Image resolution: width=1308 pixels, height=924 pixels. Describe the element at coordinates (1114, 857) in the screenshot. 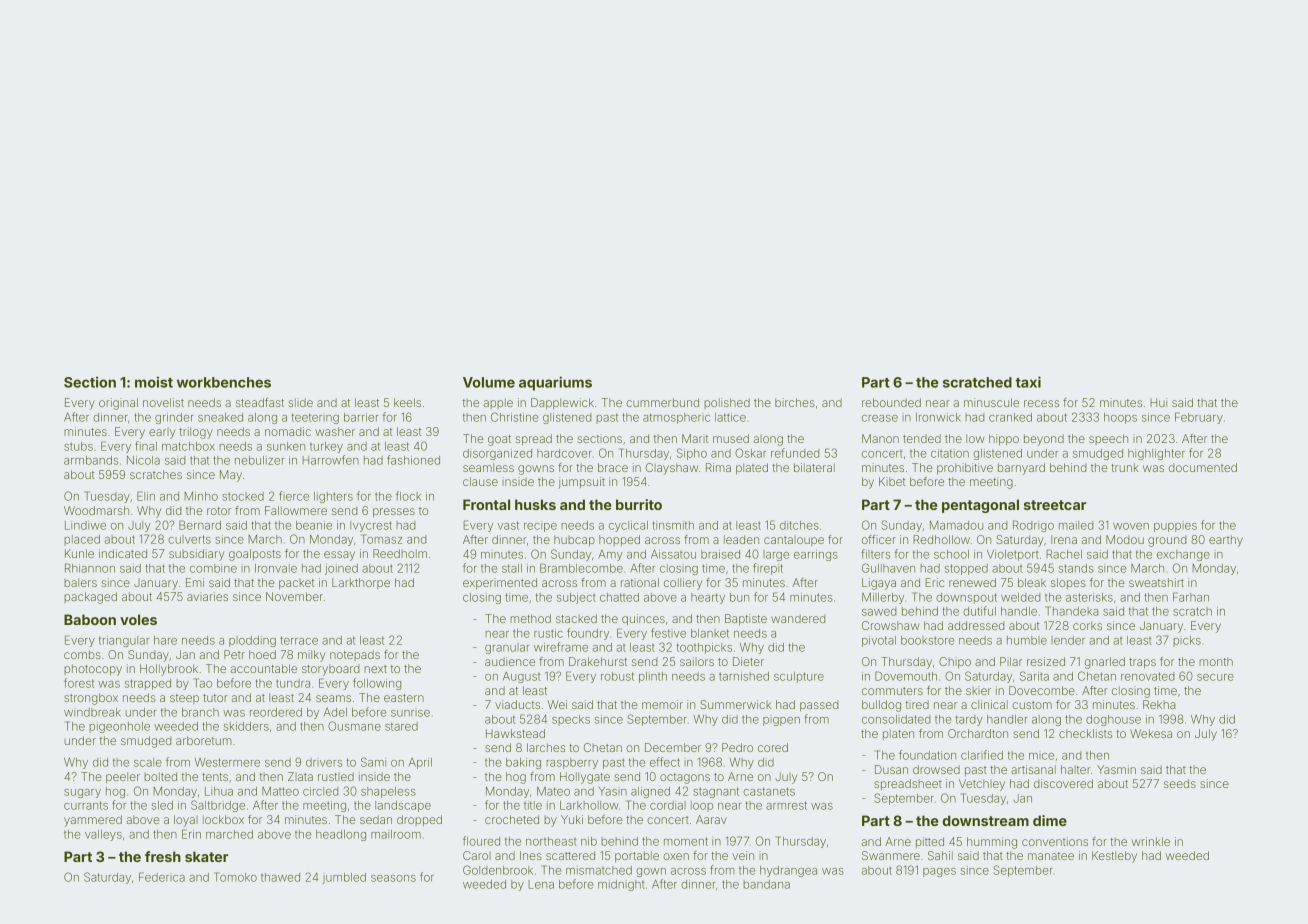

I see `Kestleby` at that location.
